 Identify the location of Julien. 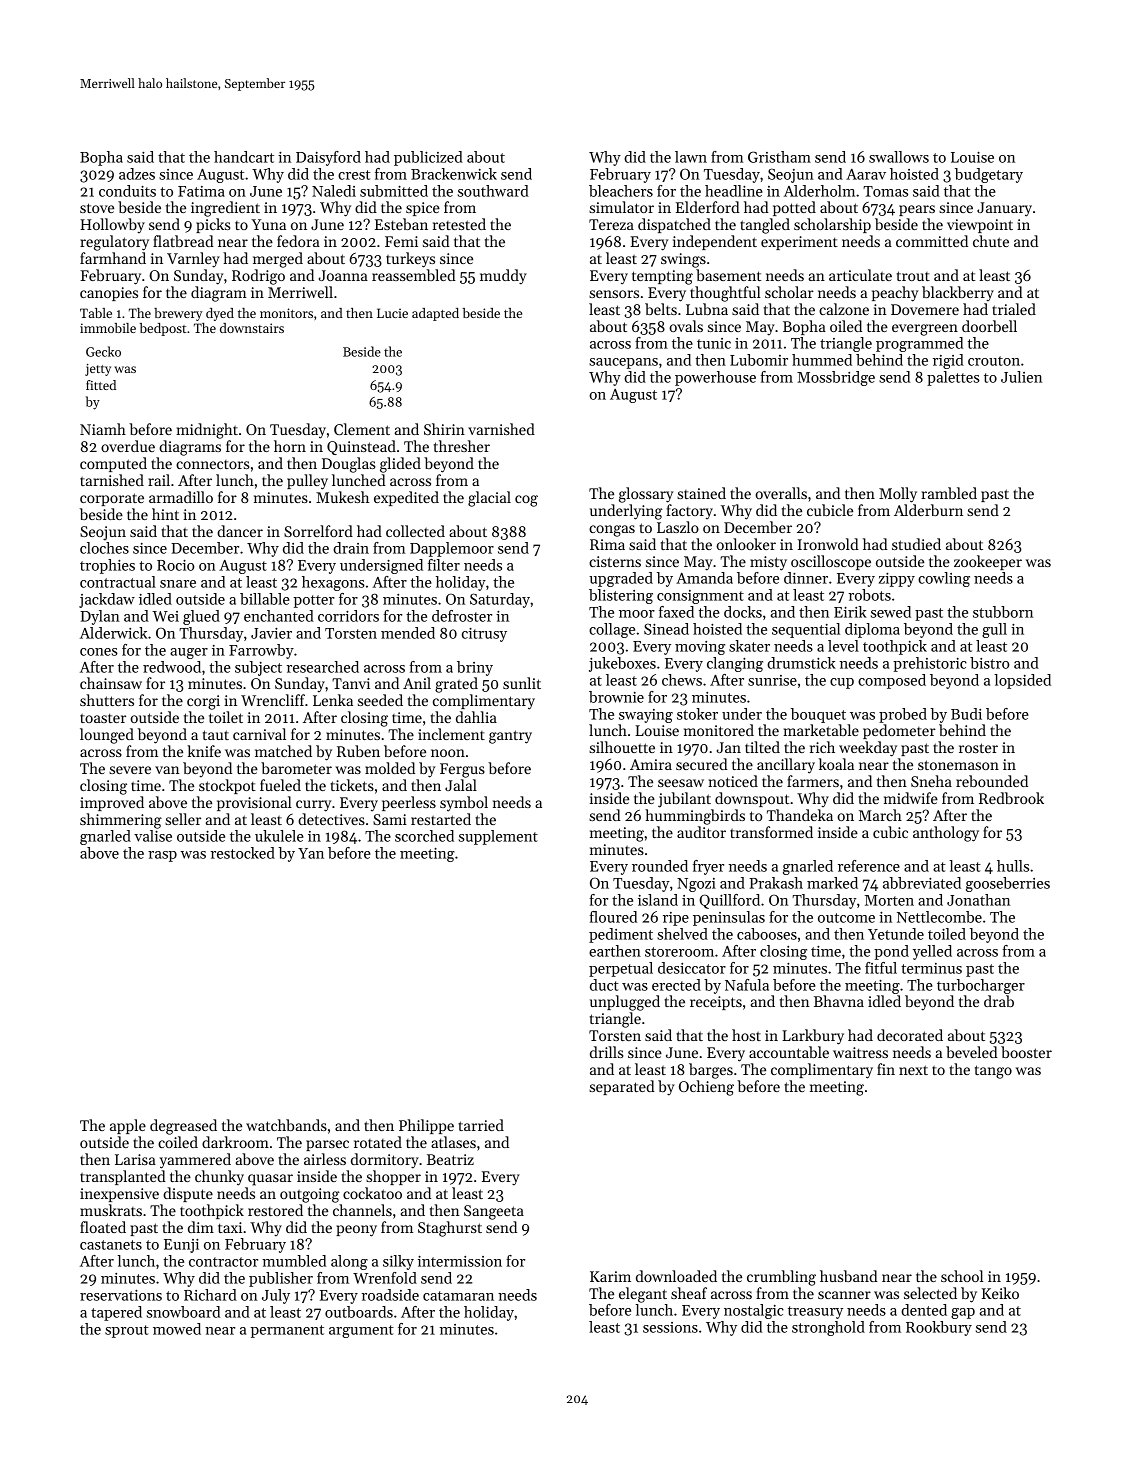
(1021, 377).
